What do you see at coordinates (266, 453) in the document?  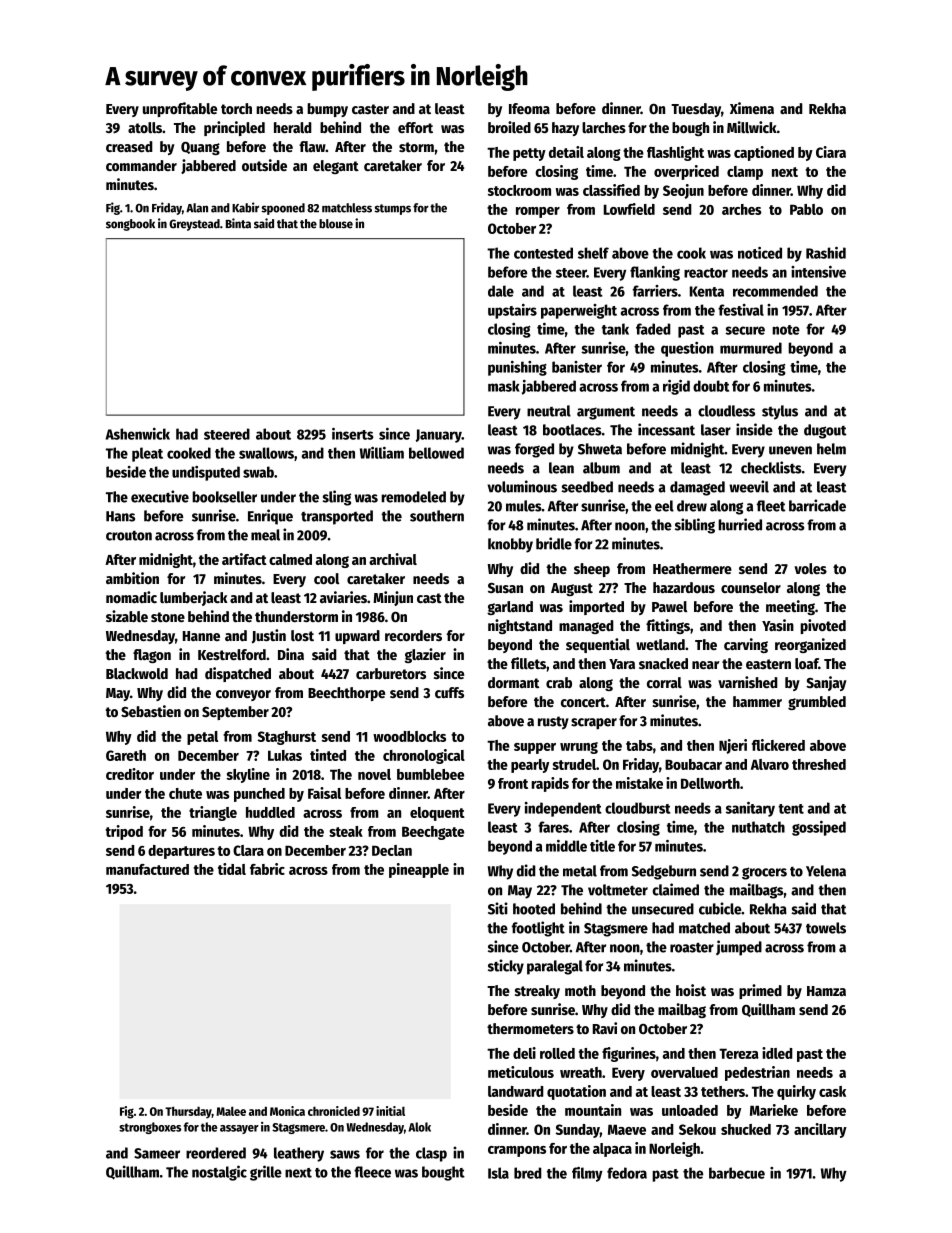 I see `swallows` at bounding box center [266, 453].
